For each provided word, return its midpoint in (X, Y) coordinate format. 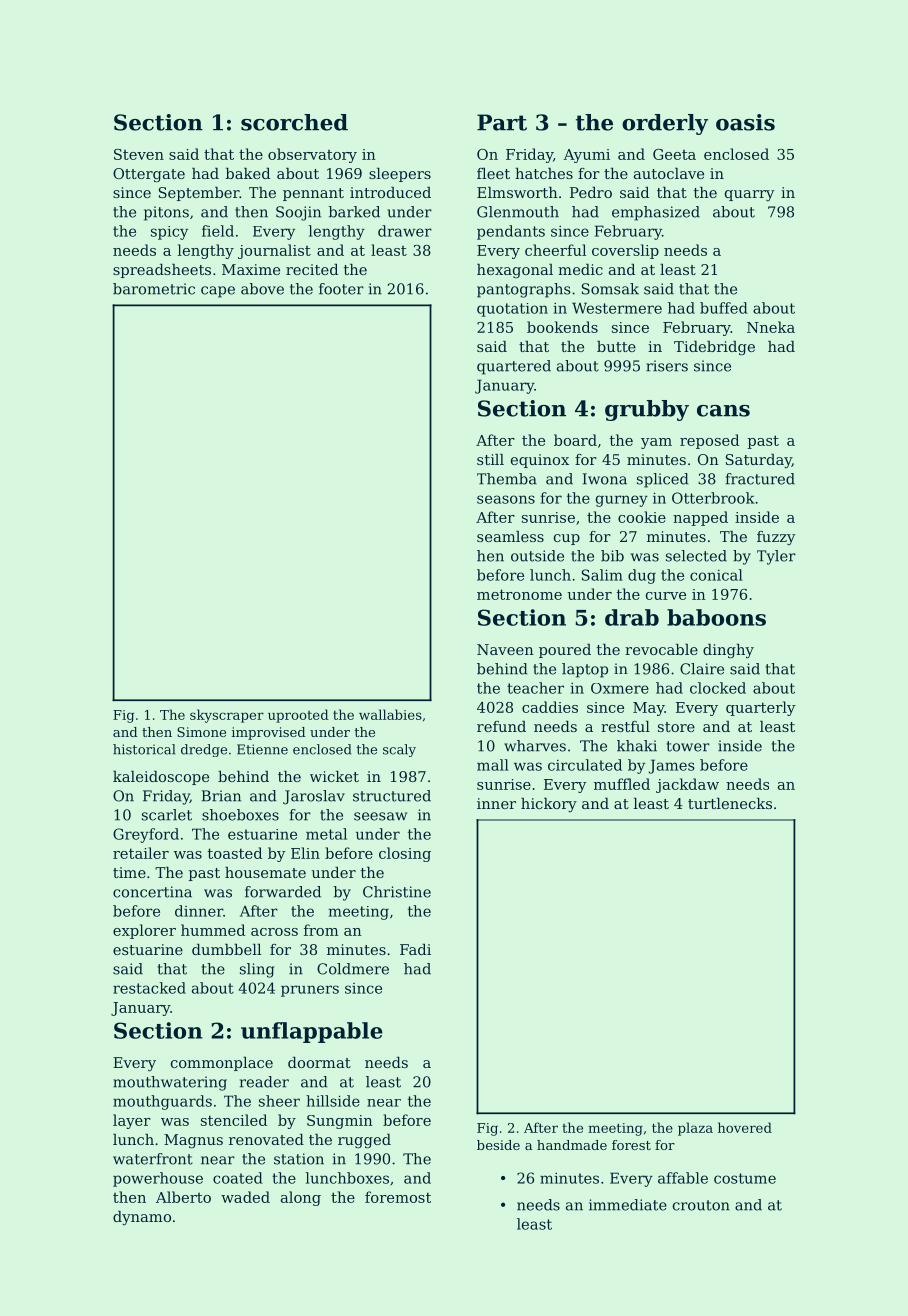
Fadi (415, 949)
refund (501, 726)
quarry (749, 196)
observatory (312, 155)
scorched (294, 122)
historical (144, 749)
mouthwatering (170, 1083)
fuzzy (776, 538)
